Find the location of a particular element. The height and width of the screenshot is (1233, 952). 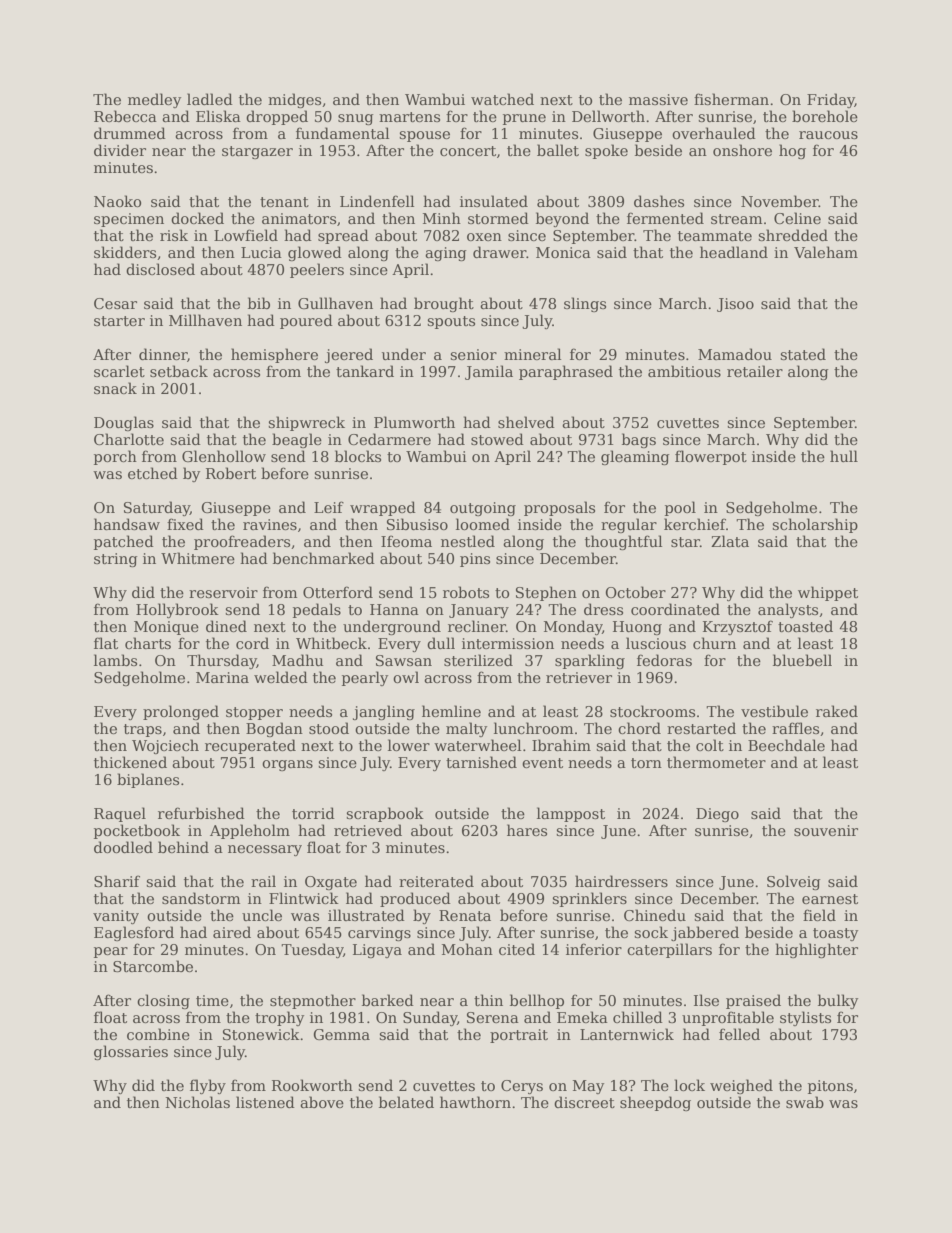

hemisphere is located at coordinates (274, 355).
